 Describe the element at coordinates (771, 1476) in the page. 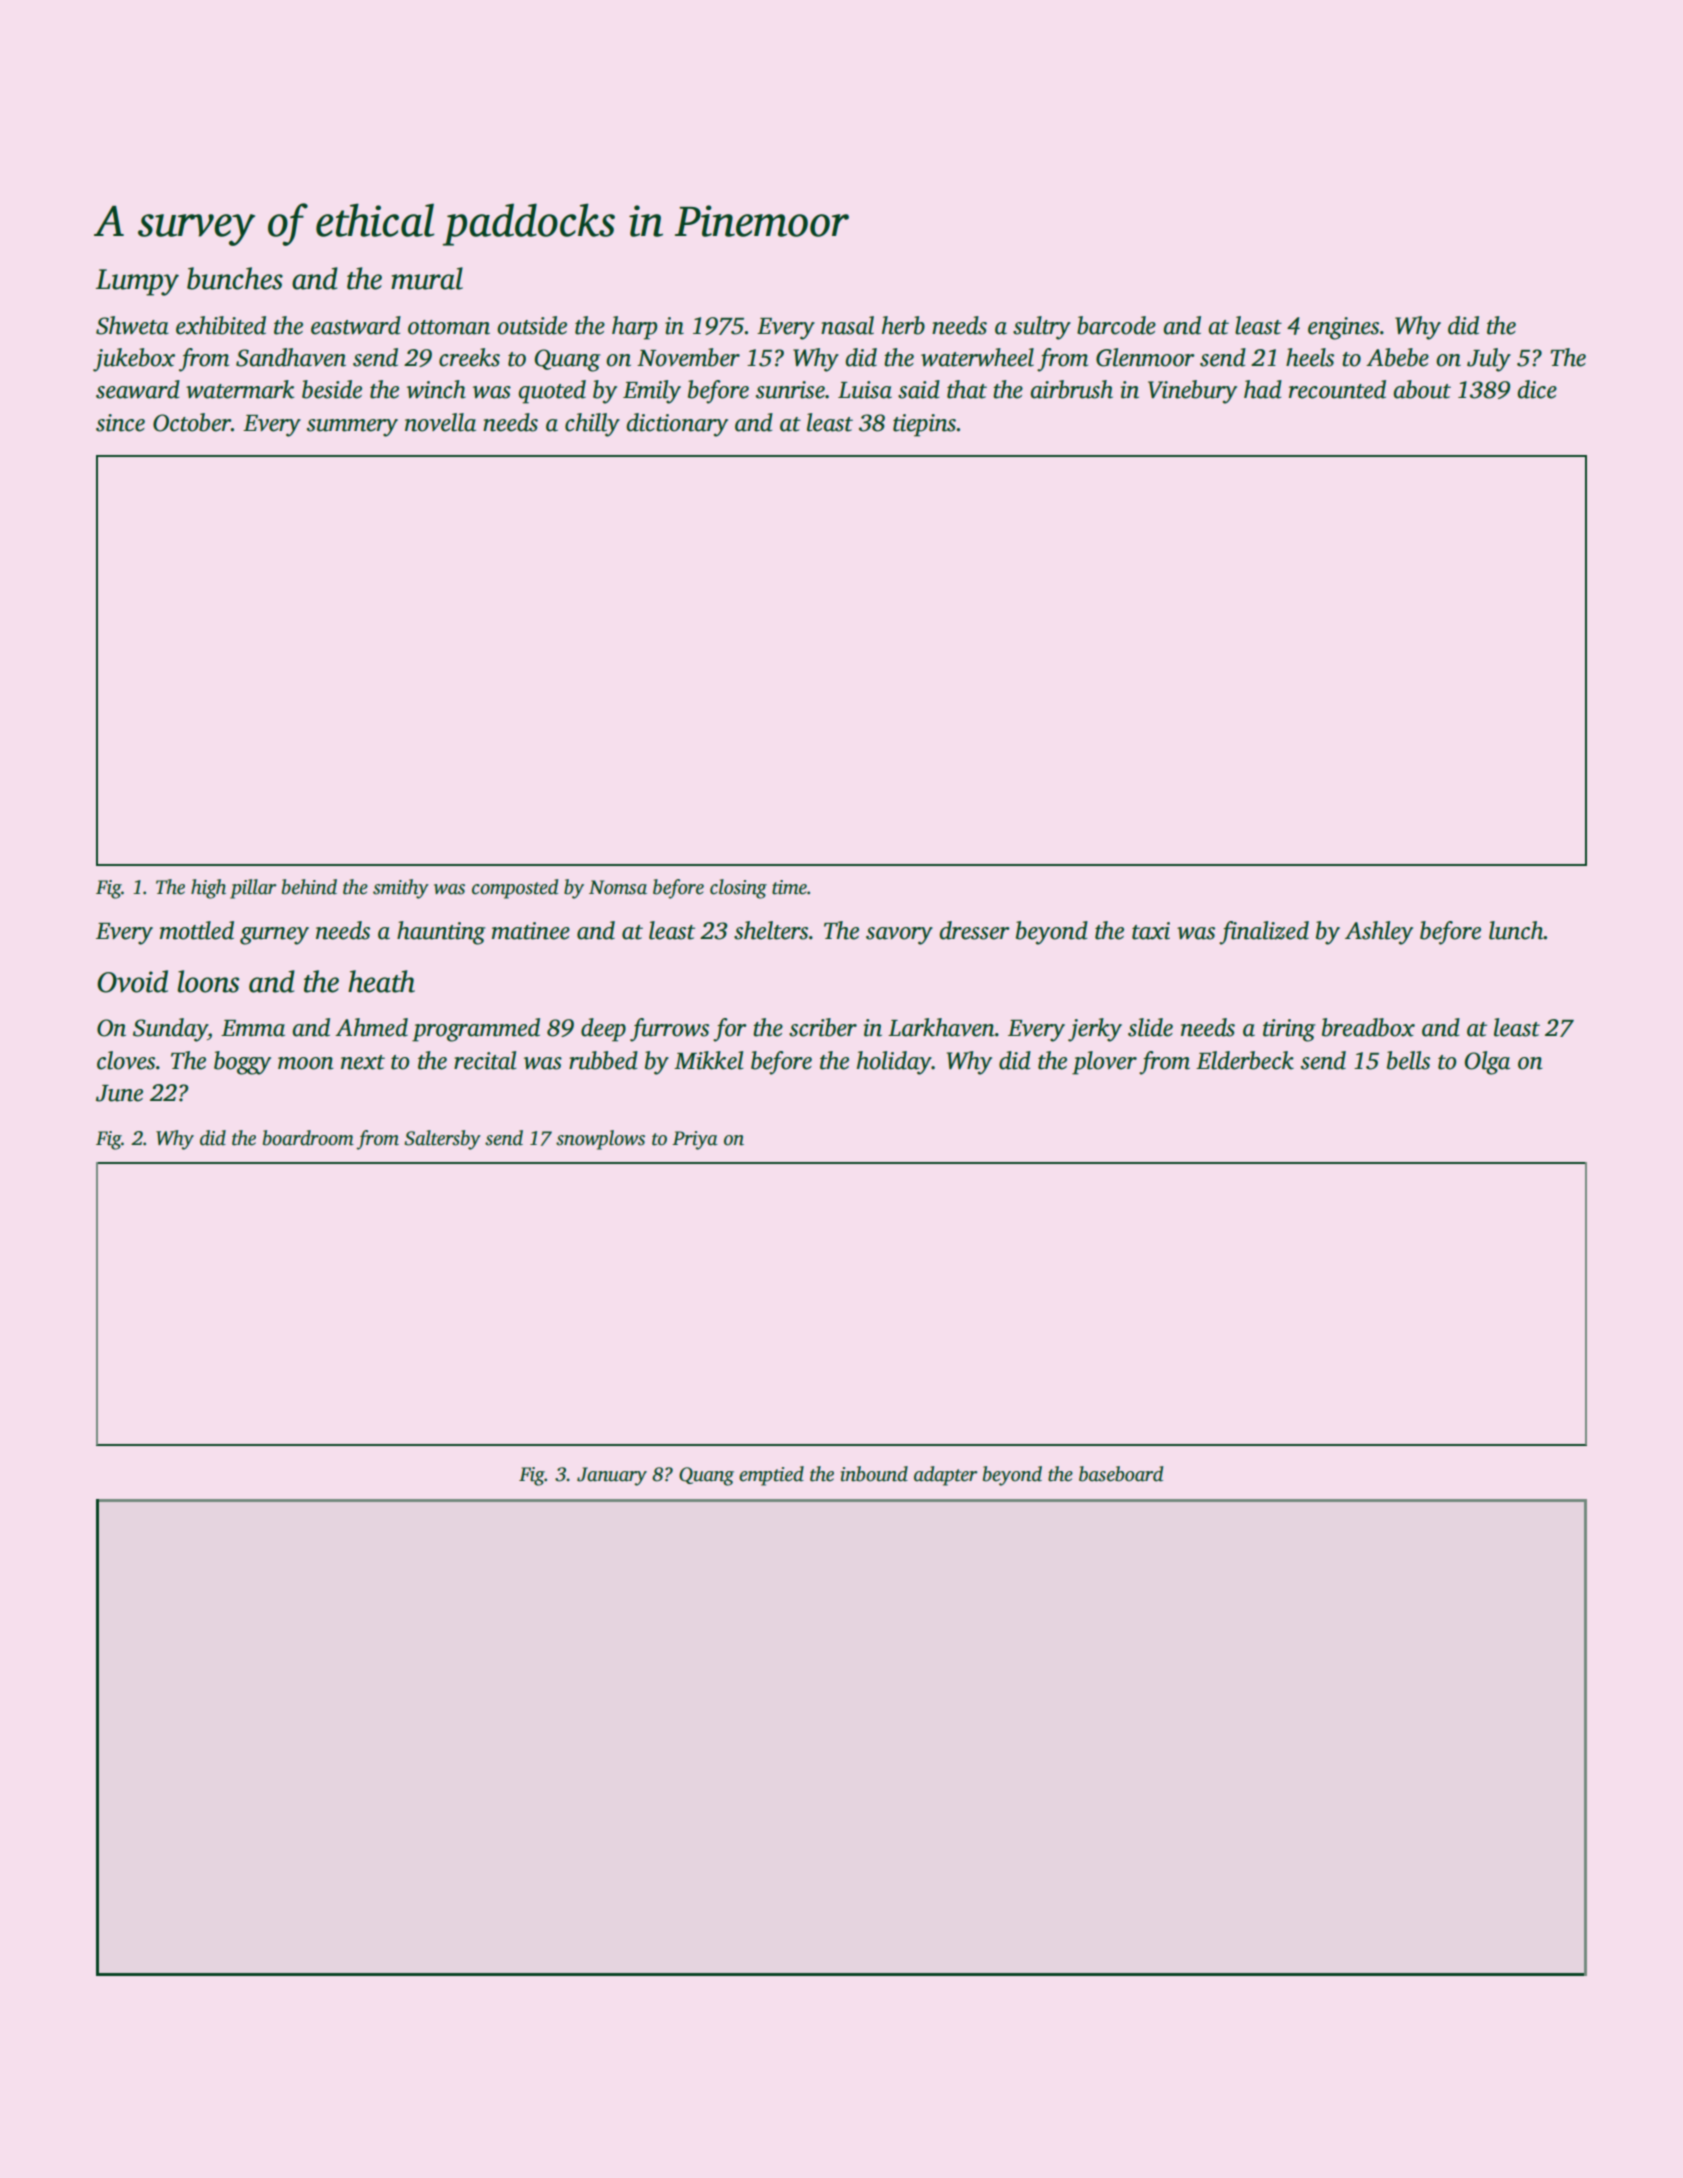

I see `emptied` at that location.
